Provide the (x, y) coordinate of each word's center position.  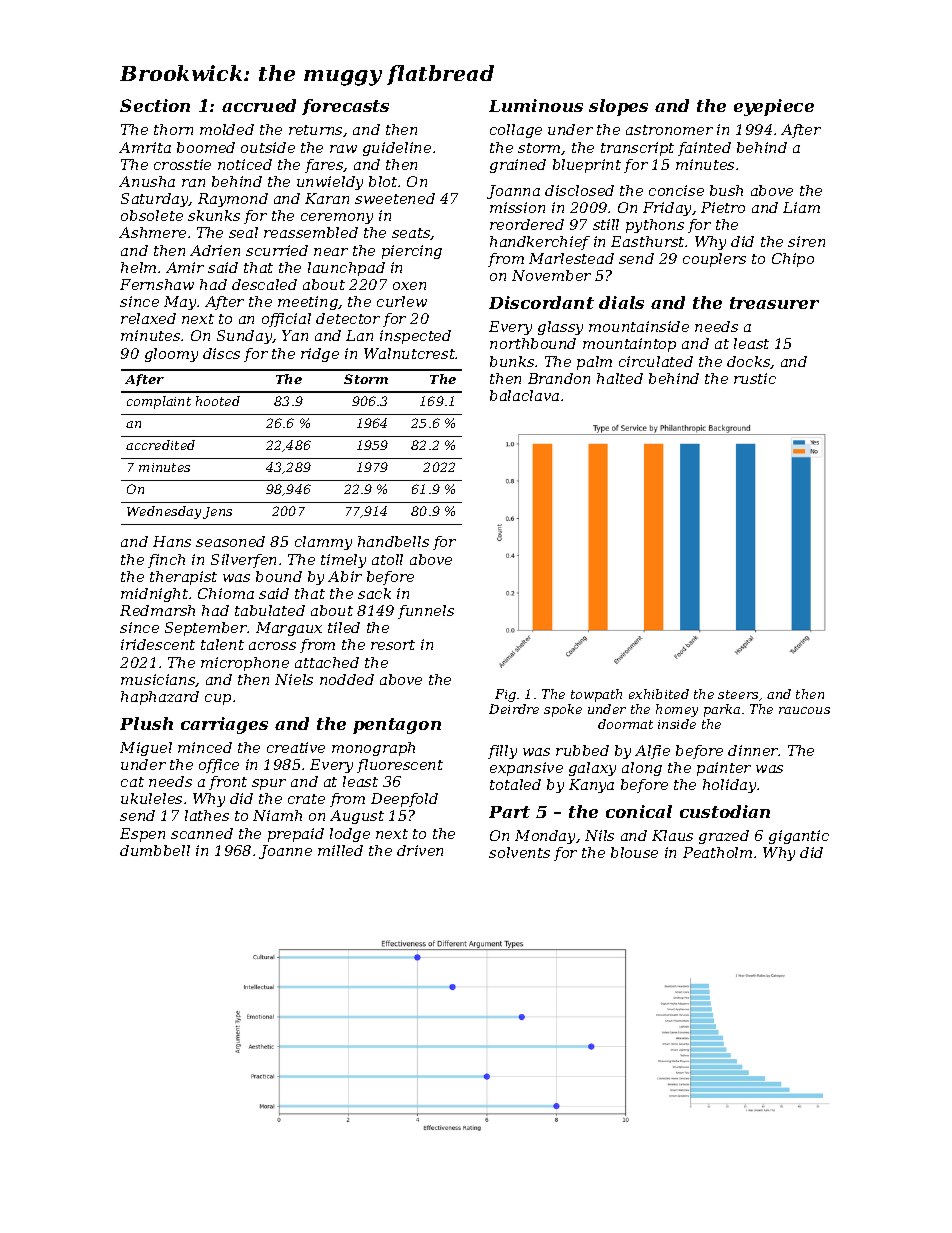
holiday (730, 786)
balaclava (524, 395)
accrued (259, 105)
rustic (755, 378)
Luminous (536, 105)
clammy (323, 543)
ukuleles (151, 798)
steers (738, 694)
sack (374, 593)
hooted (218, 401)
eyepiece (774, 107)
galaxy (592, 769)
